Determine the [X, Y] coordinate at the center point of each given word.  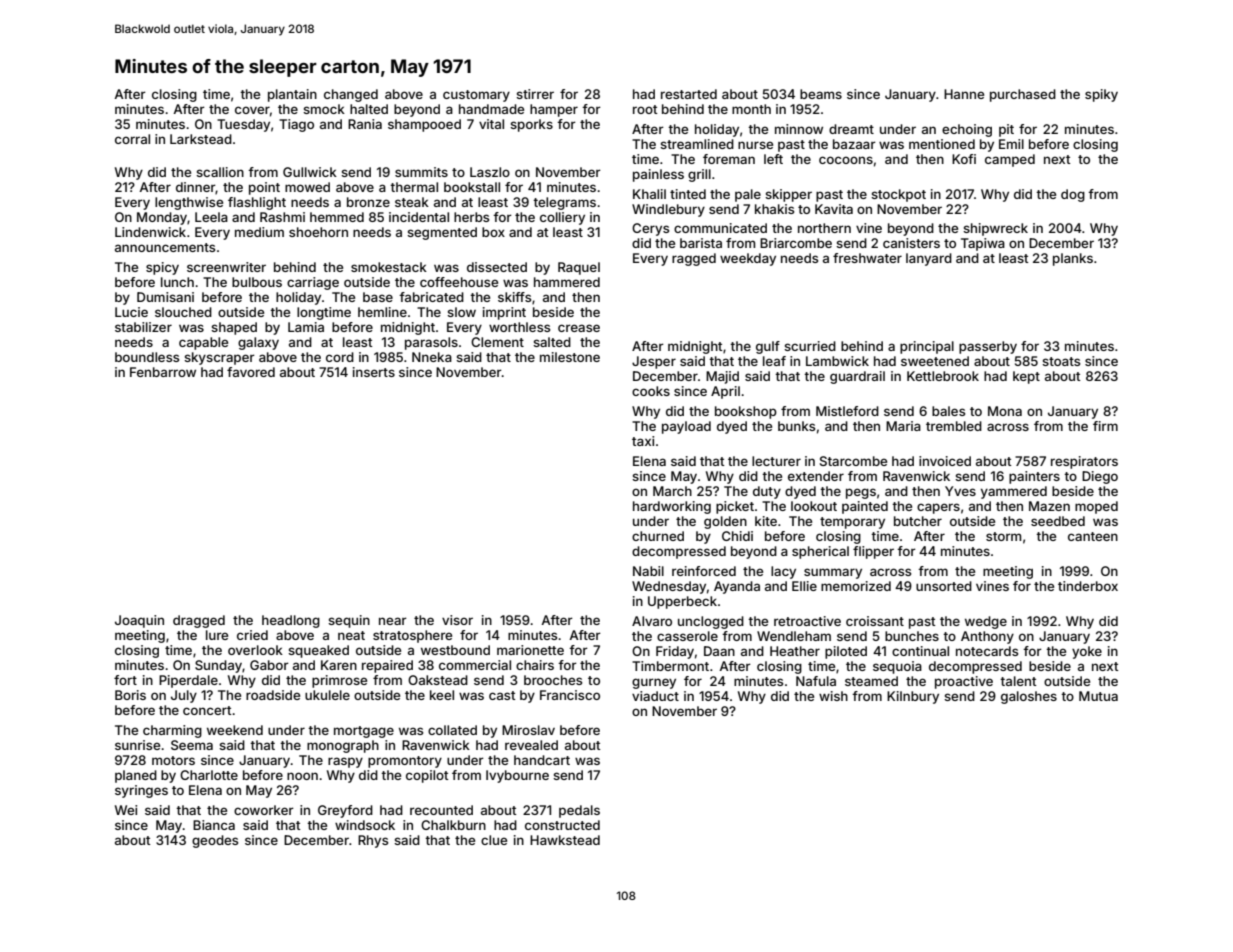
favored [251, 372]
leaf [774, 361]
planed [136, 776]
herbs [471, 217]
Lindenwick [150, 232]
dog [1073, 195]
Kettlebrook [943, 376]
